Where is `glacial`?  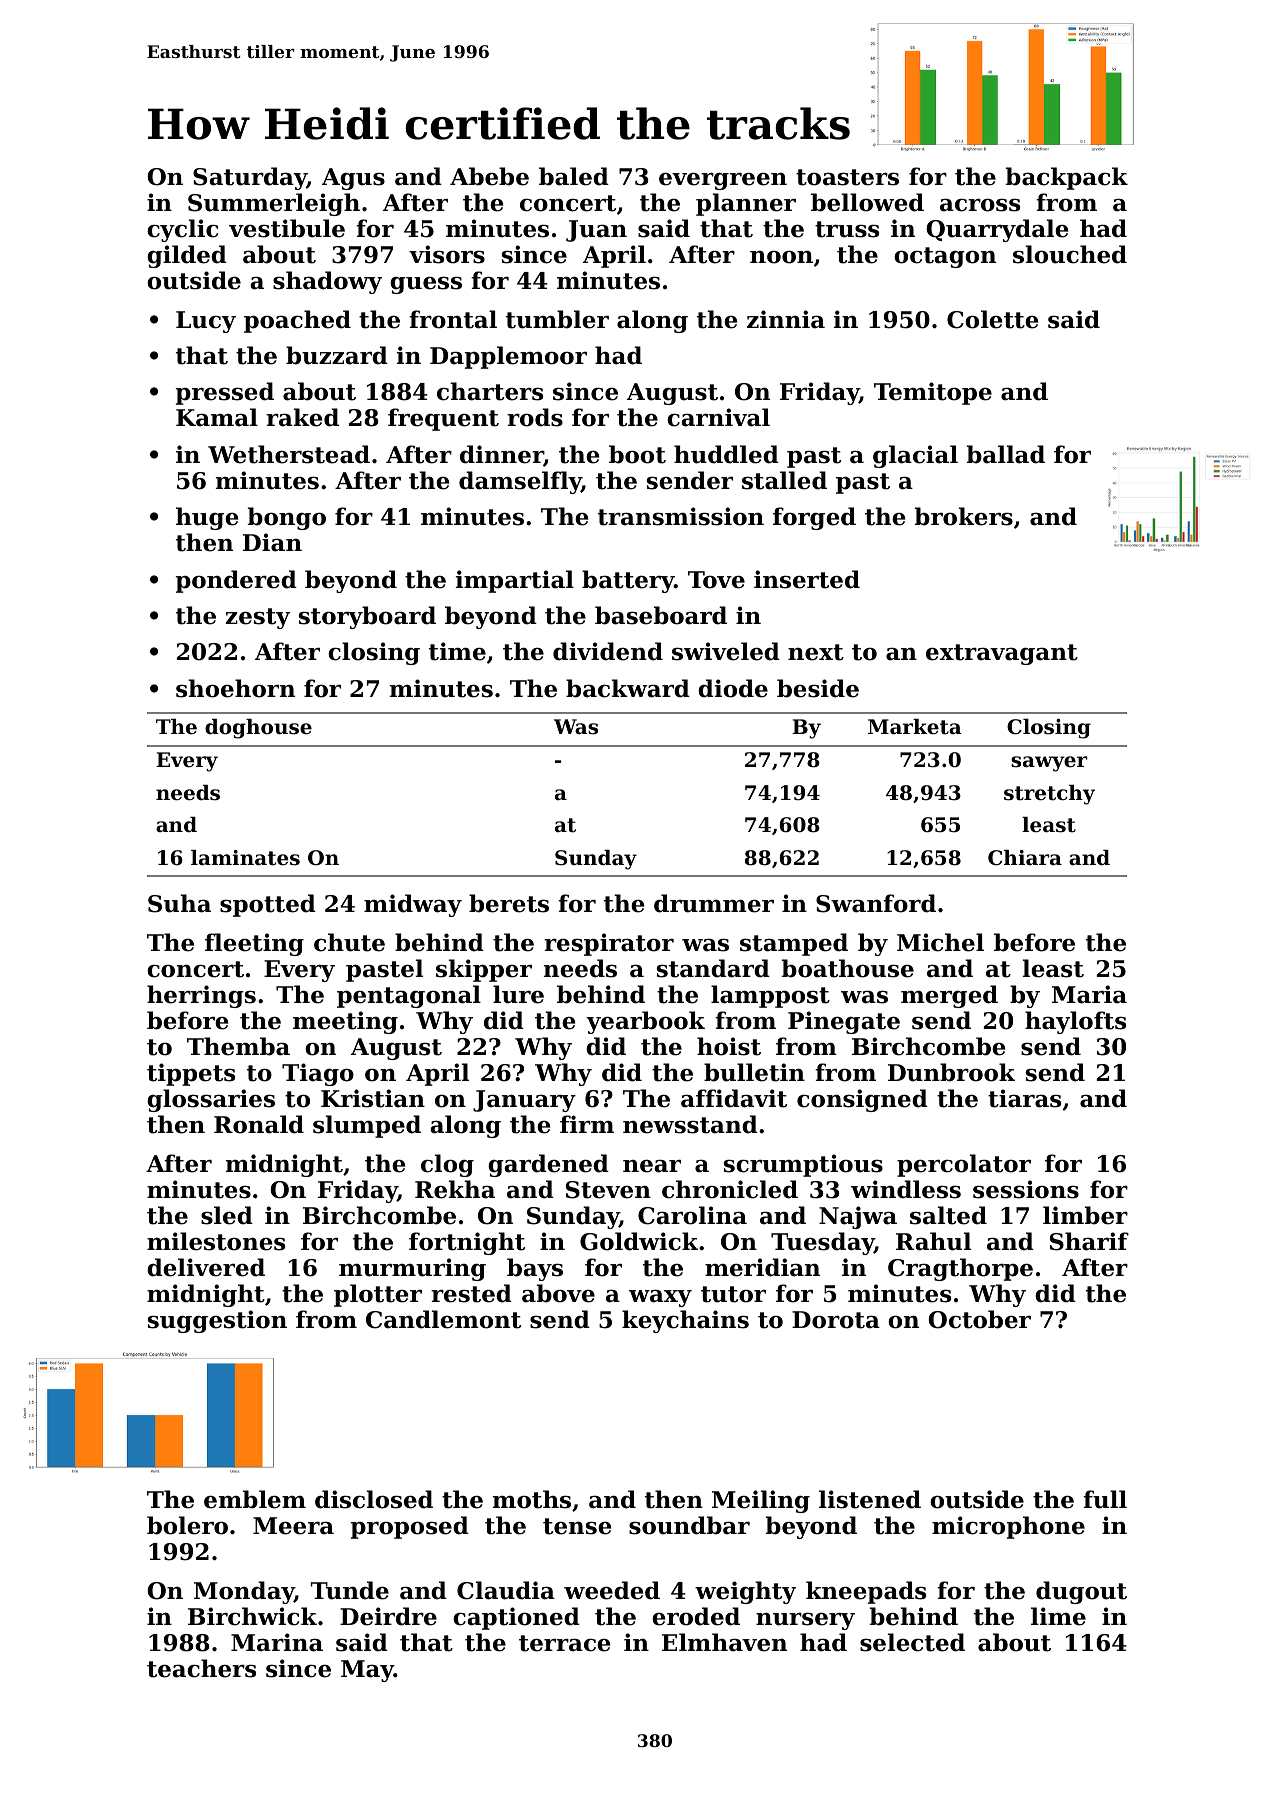 glacial is located at coordinates (915, 456).
